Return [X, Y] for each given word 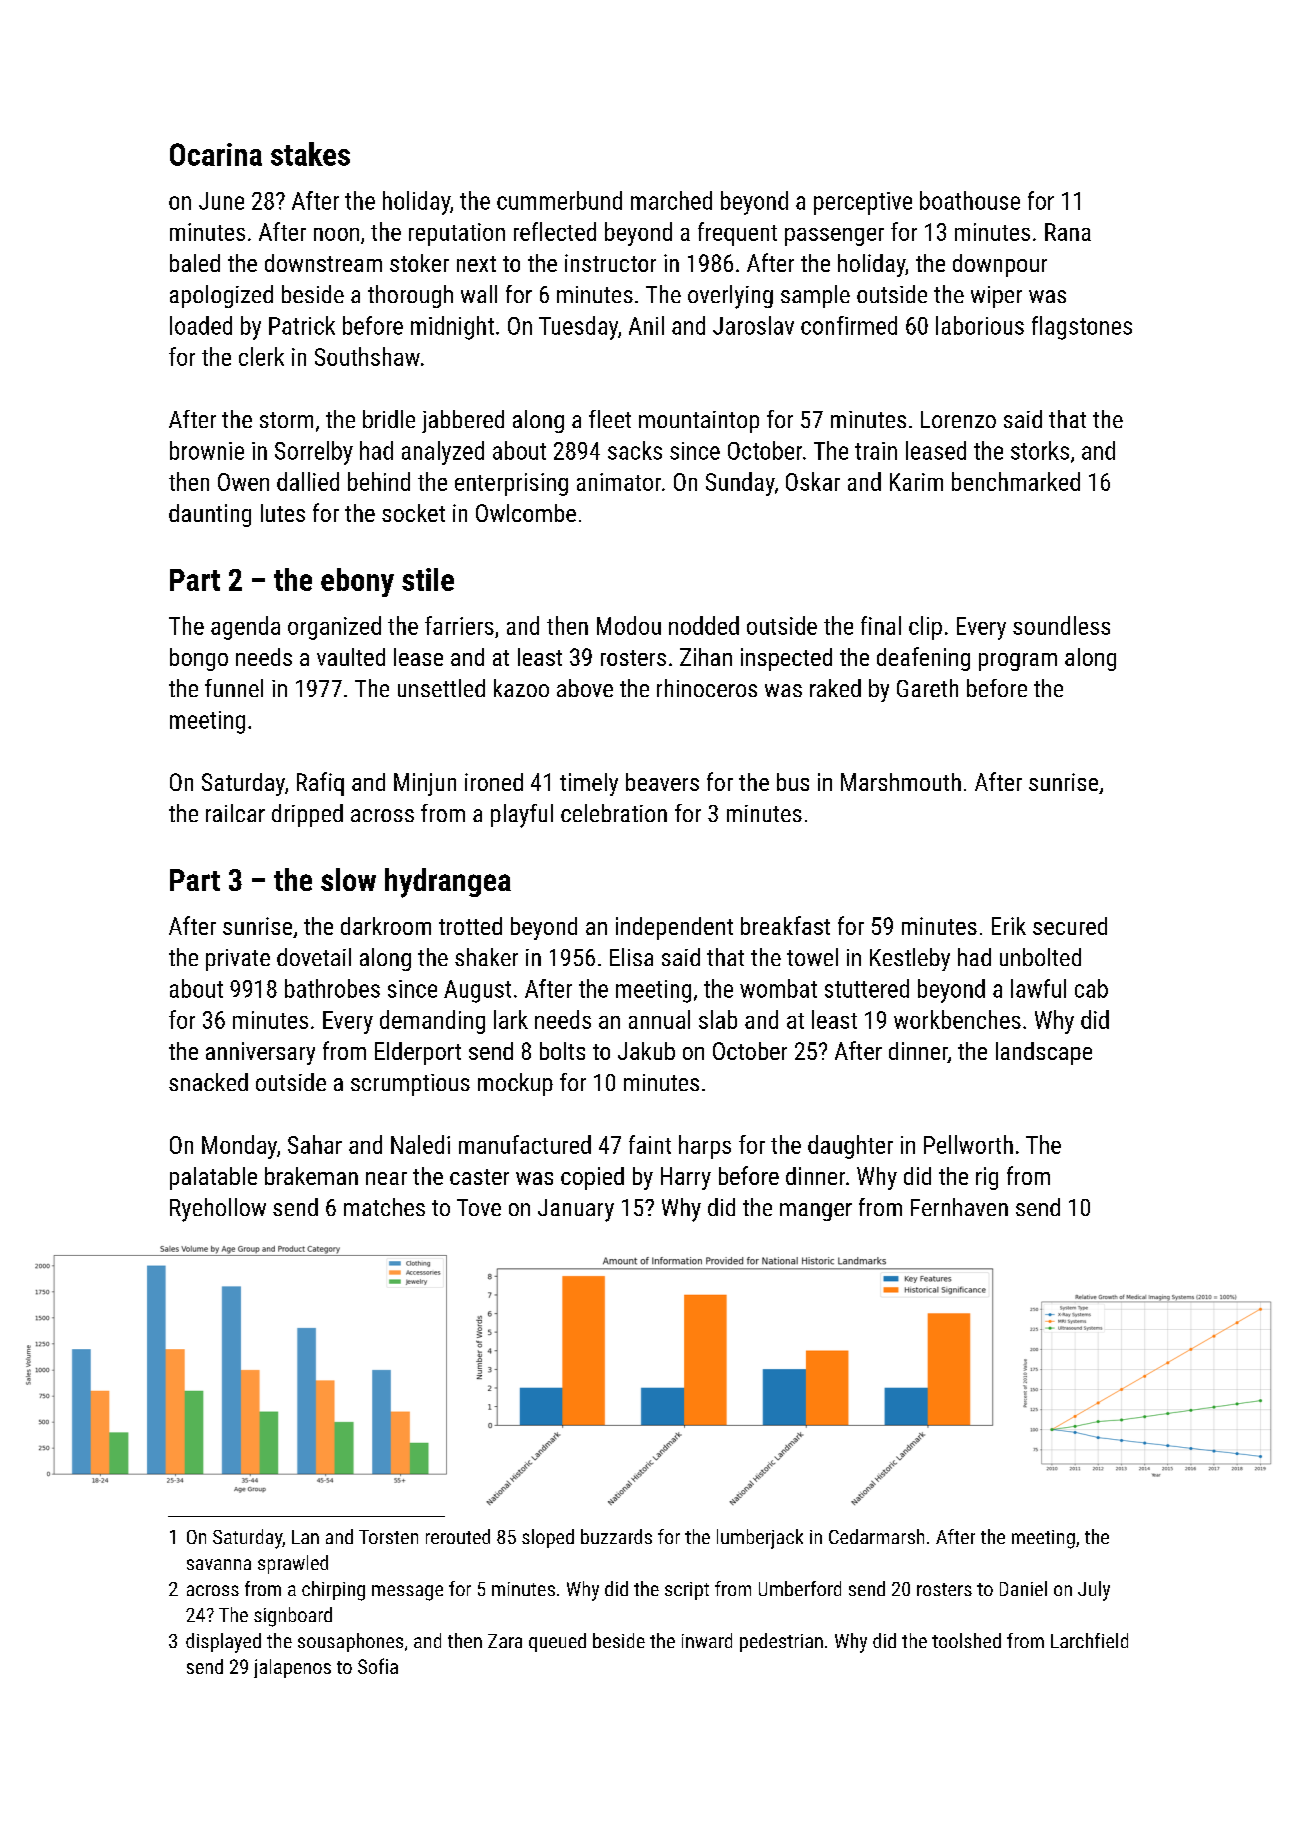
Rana [1068, 232]
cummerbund [559, 200]
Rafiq [320, 784]
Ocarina [216, 154]
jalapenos [292, 1668]
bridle [389, 419]
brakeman [311, 1176]
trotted [470, 926]
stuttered [867, 988]
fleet [610, 419]
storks [1040, 450]
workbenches [957, 1019]
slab [718, 1019]
